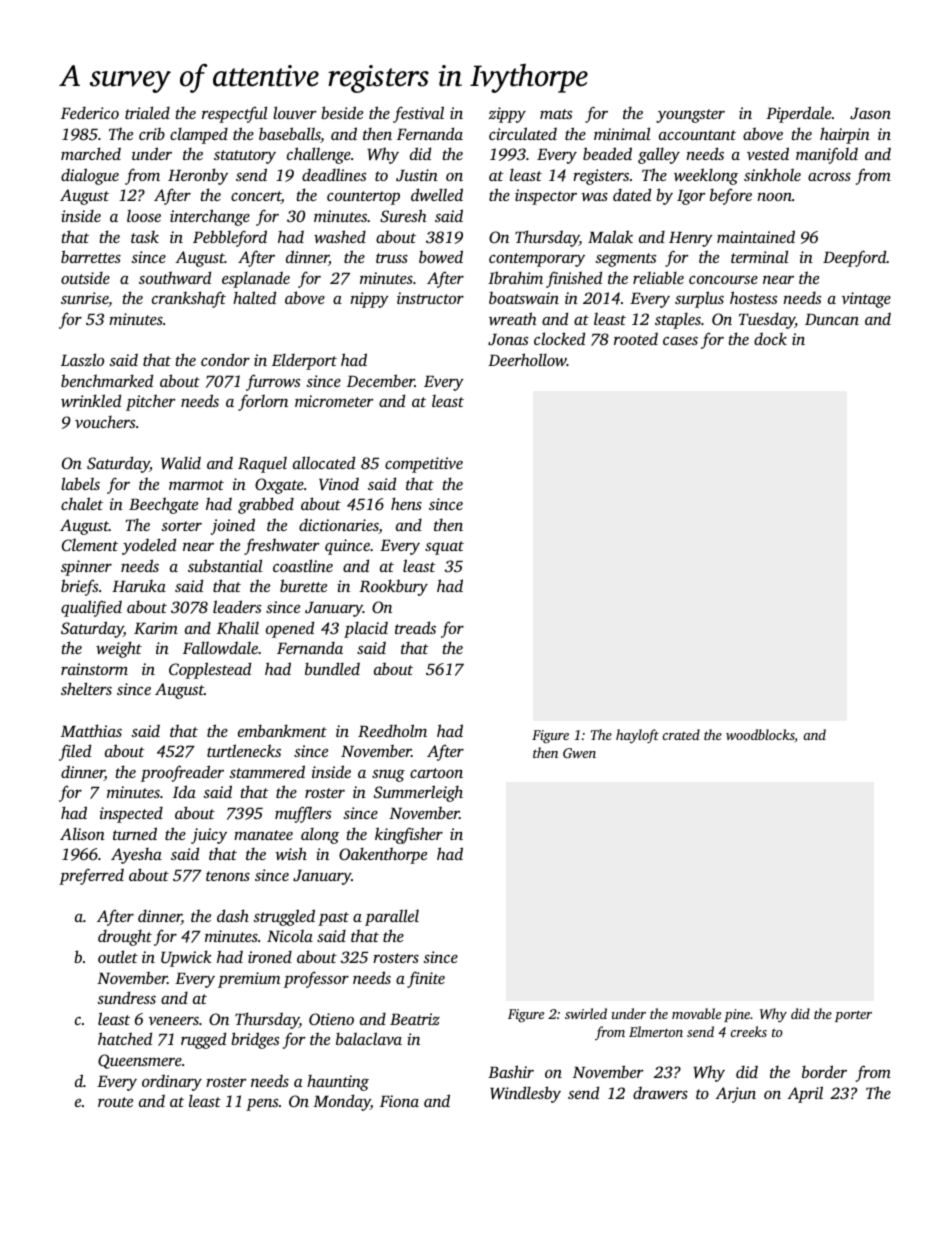 The image size is (952, 1233). I want to click on mats, so click(556, 114).
